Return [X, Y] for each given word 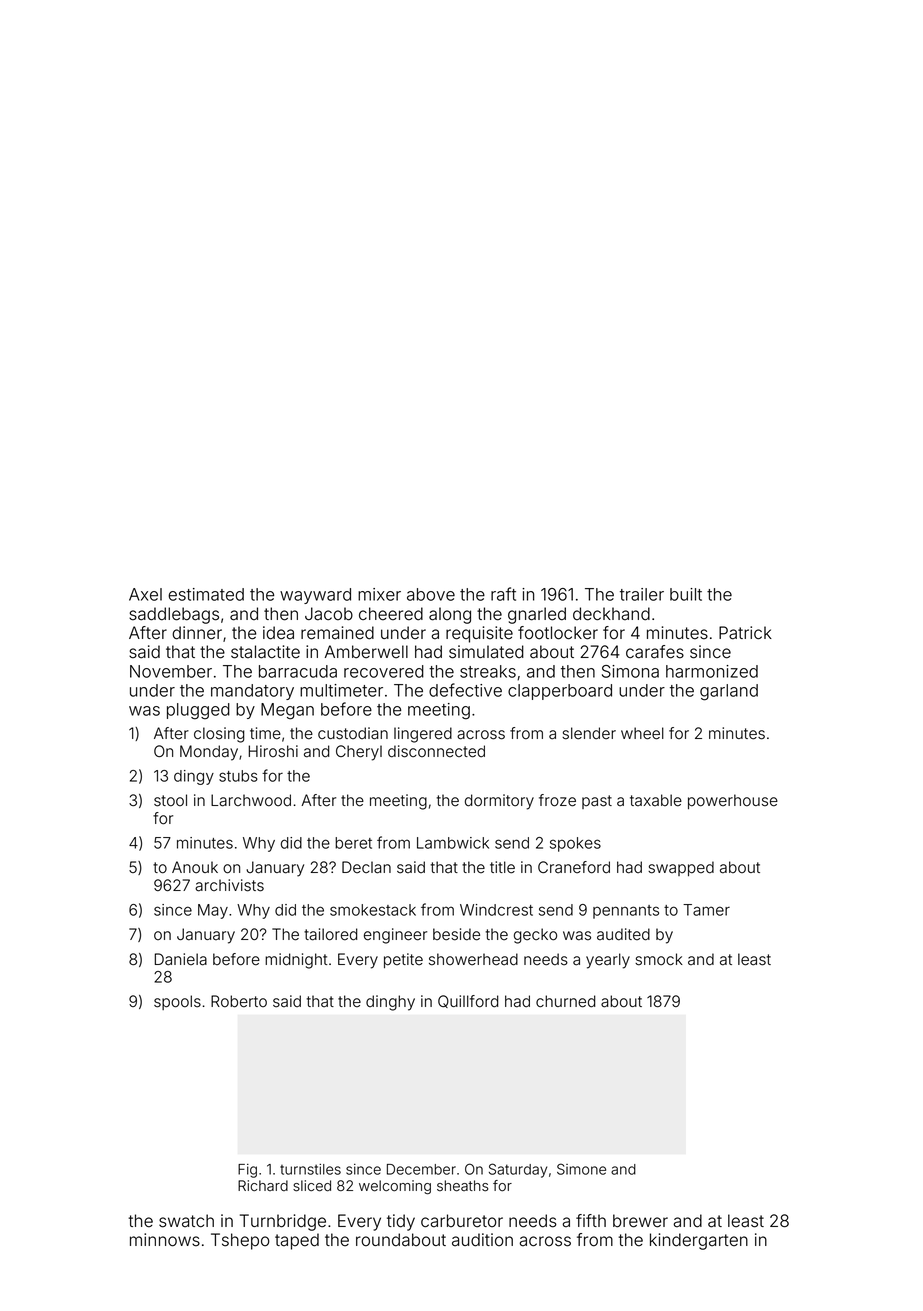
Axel [145, 594]
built [686, 594]
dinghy [390, 1003]
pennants [626, 912]
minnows [165, 1240]
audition [482, 1240]
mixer [379, 594]
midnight [296, 961]
